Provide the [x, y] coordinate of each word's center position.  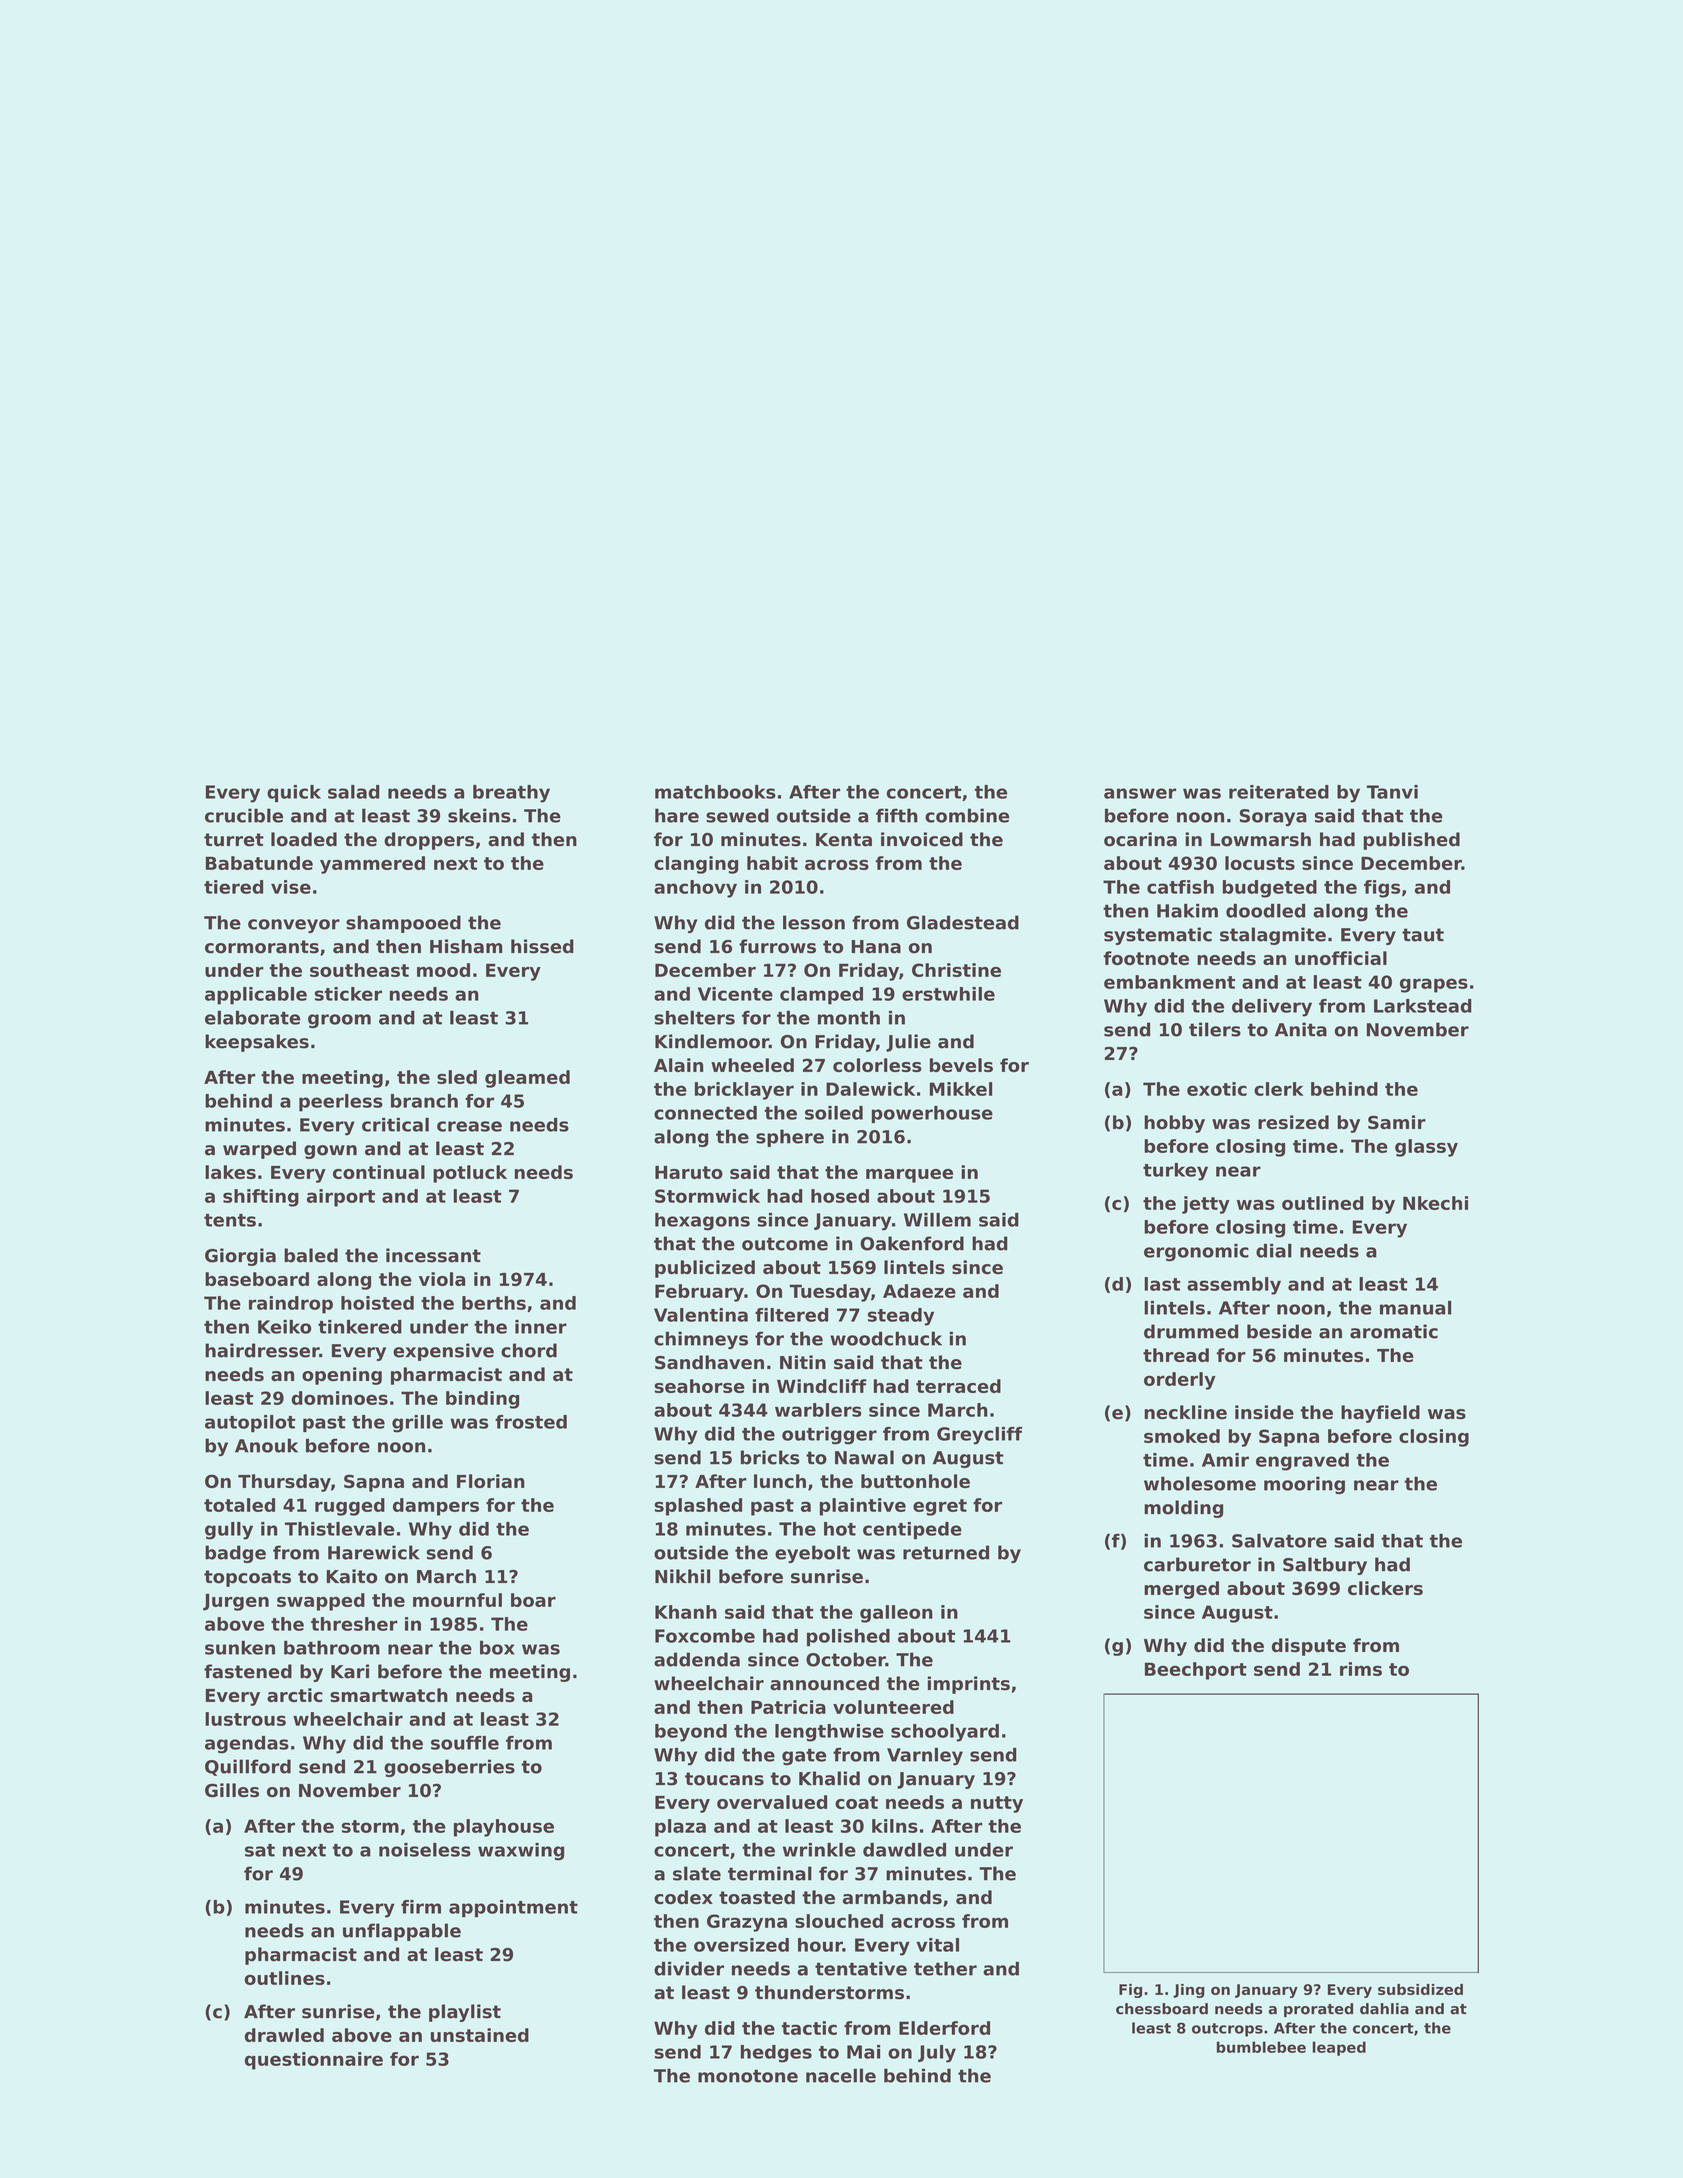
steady [901, 1317]
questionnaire [314, 2061]
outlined [1323, 1203]
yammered [372, 865]
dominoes [339, 1398]
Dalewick [870, 1089]
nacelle [841, 2075]
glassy [1426, 1148]
